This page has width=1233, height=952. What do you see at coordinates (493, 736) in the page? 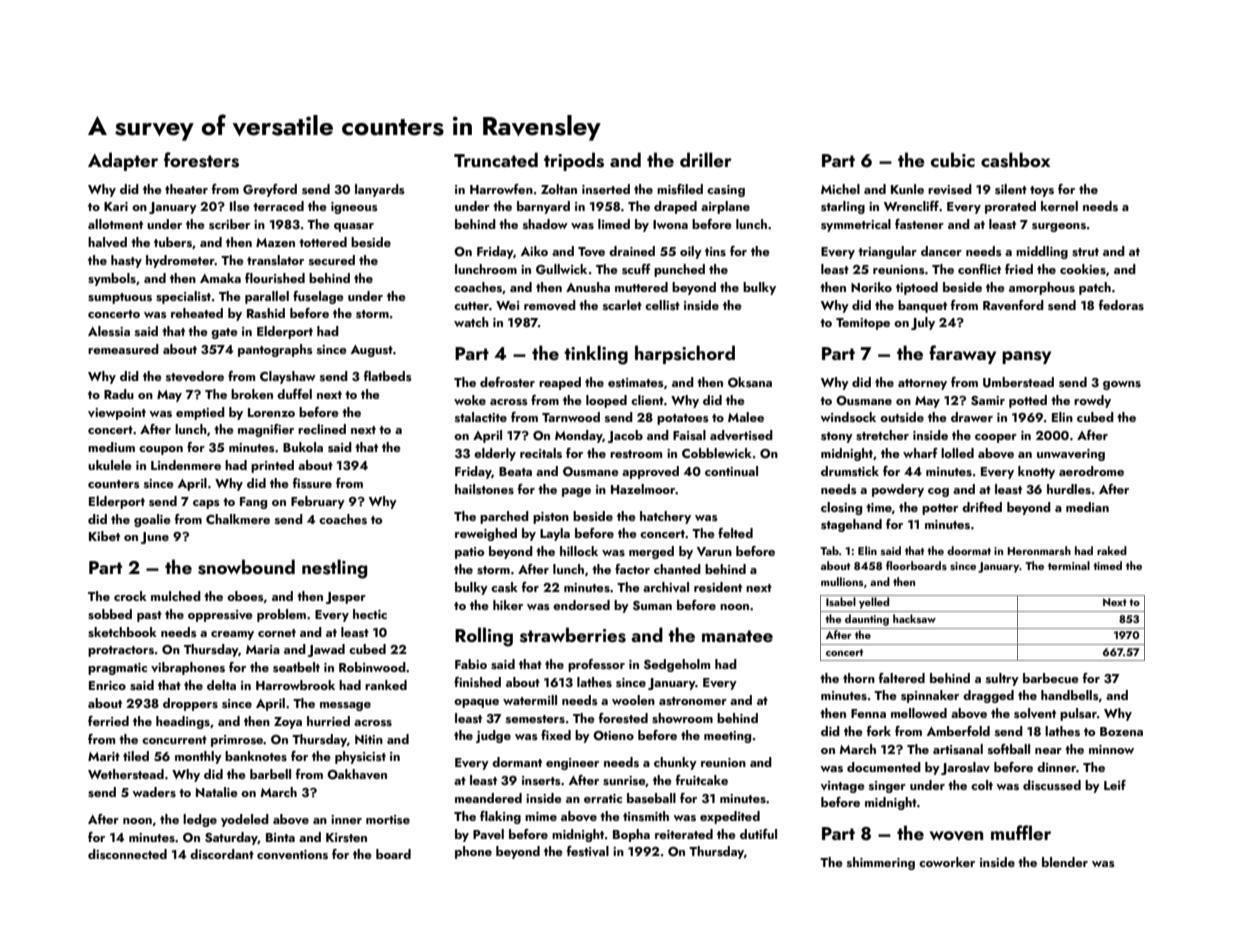
I see `judge` at bounding box center [493, 736].
